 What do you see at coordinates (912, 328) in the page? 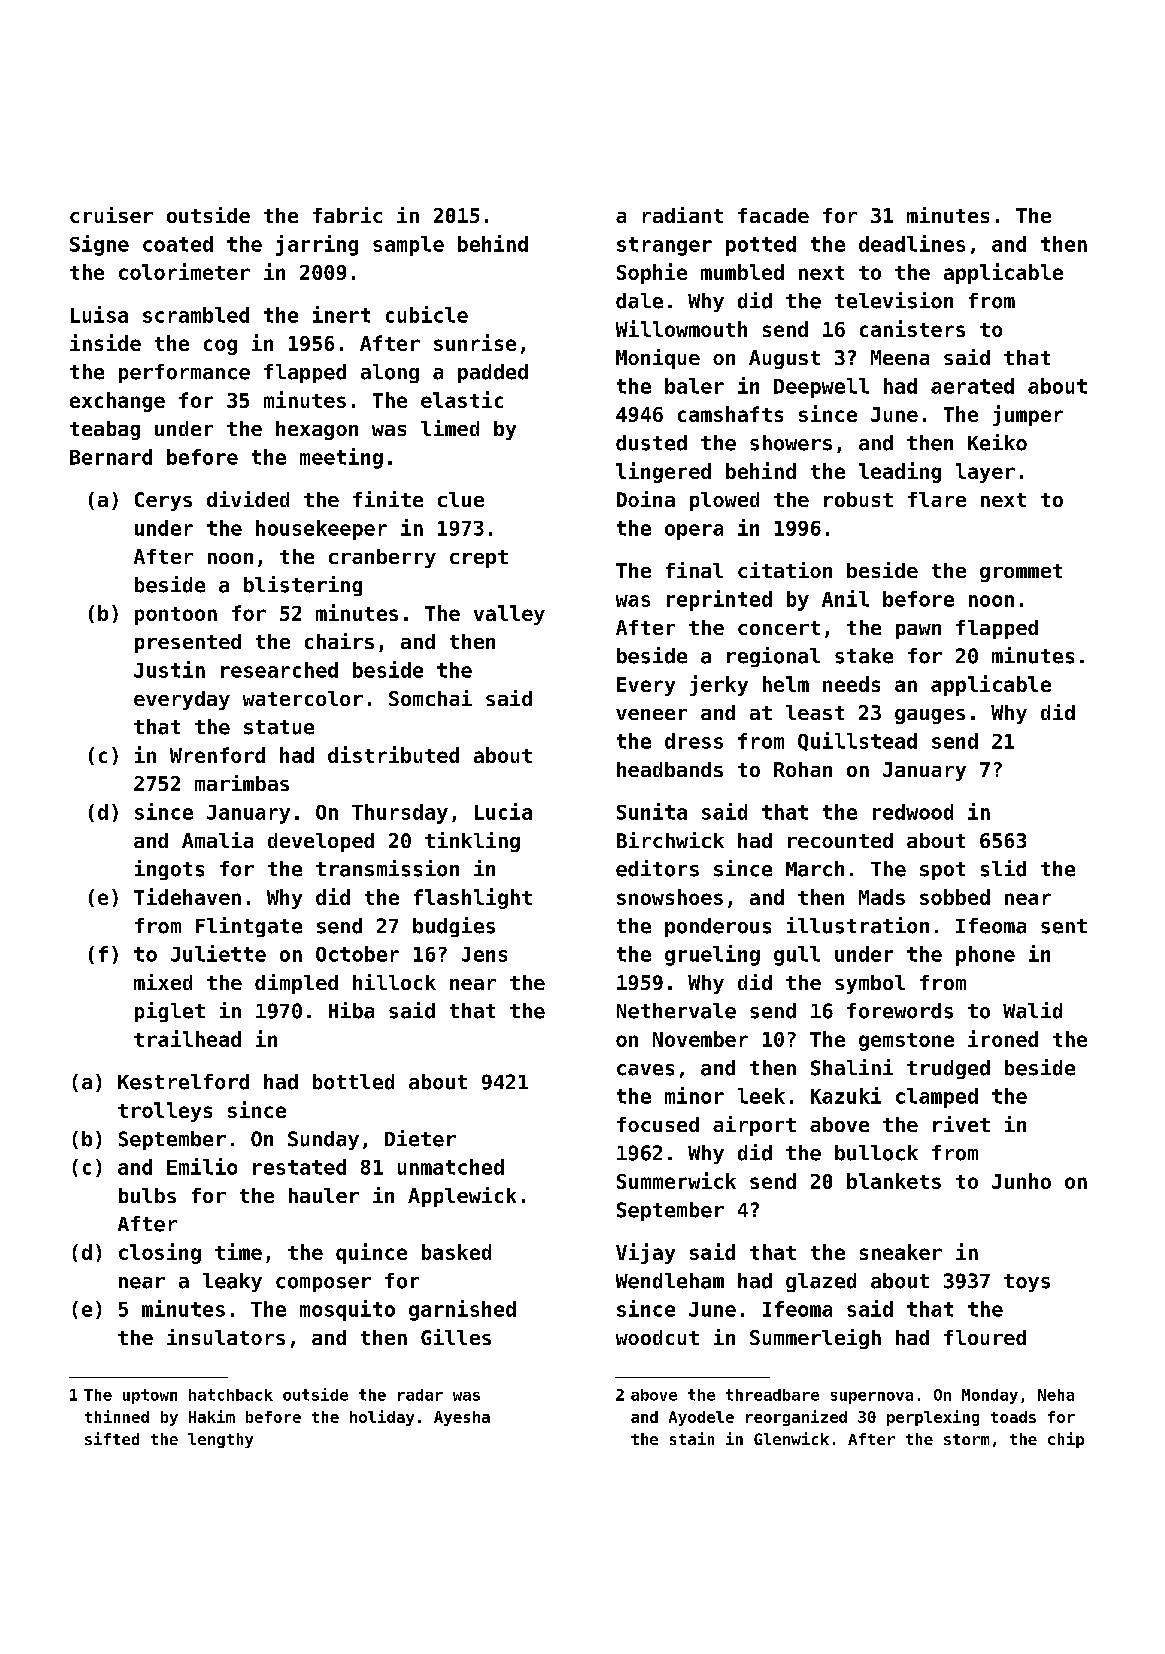
I see `canisters` at bounding box center [912, 328].
